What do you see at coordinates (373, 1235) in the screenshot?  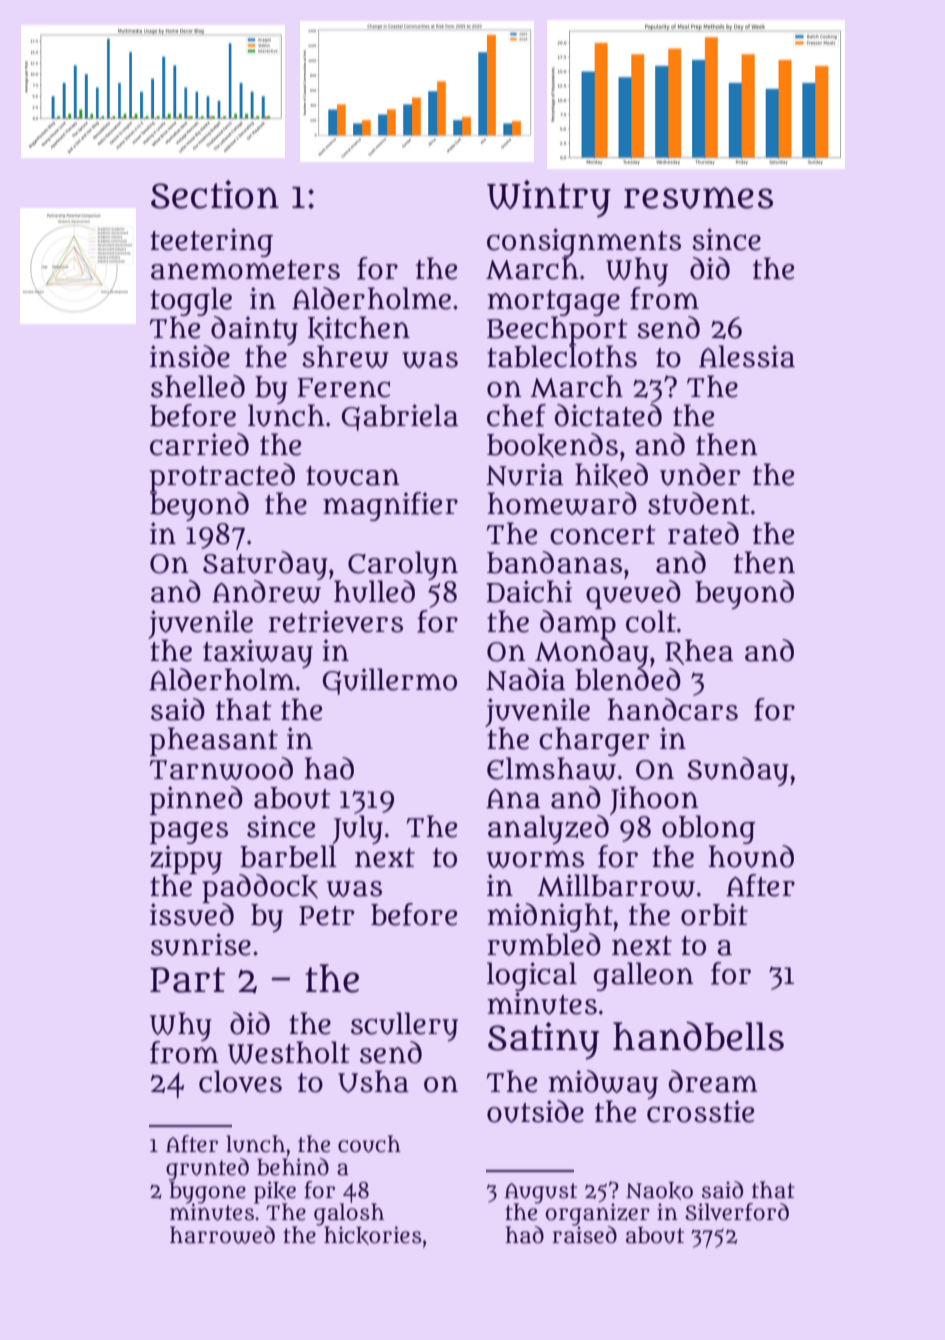 I see `hickories` at bounding box center [373, 1235].
